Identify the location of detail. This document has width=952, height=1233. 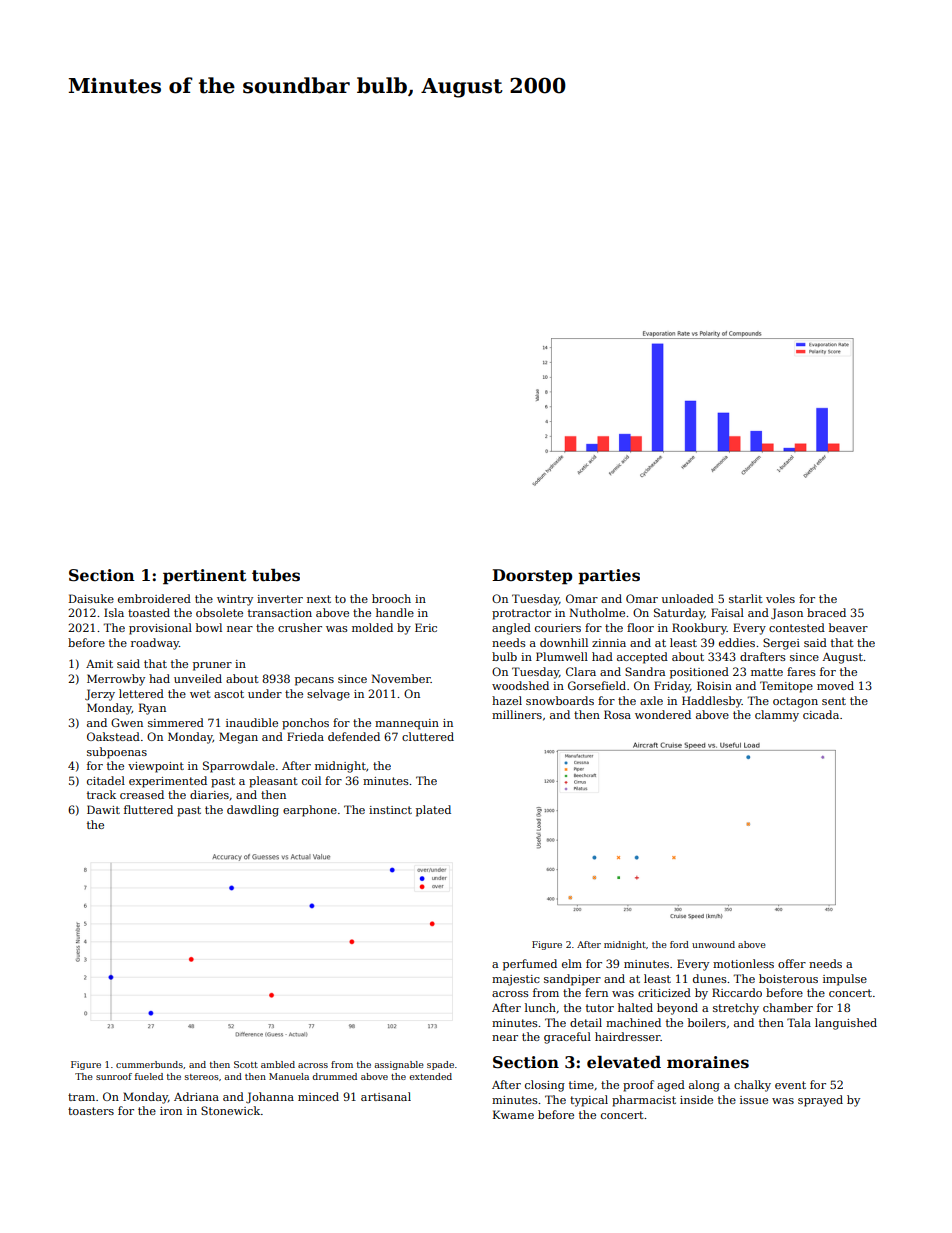
(586, 1022).
